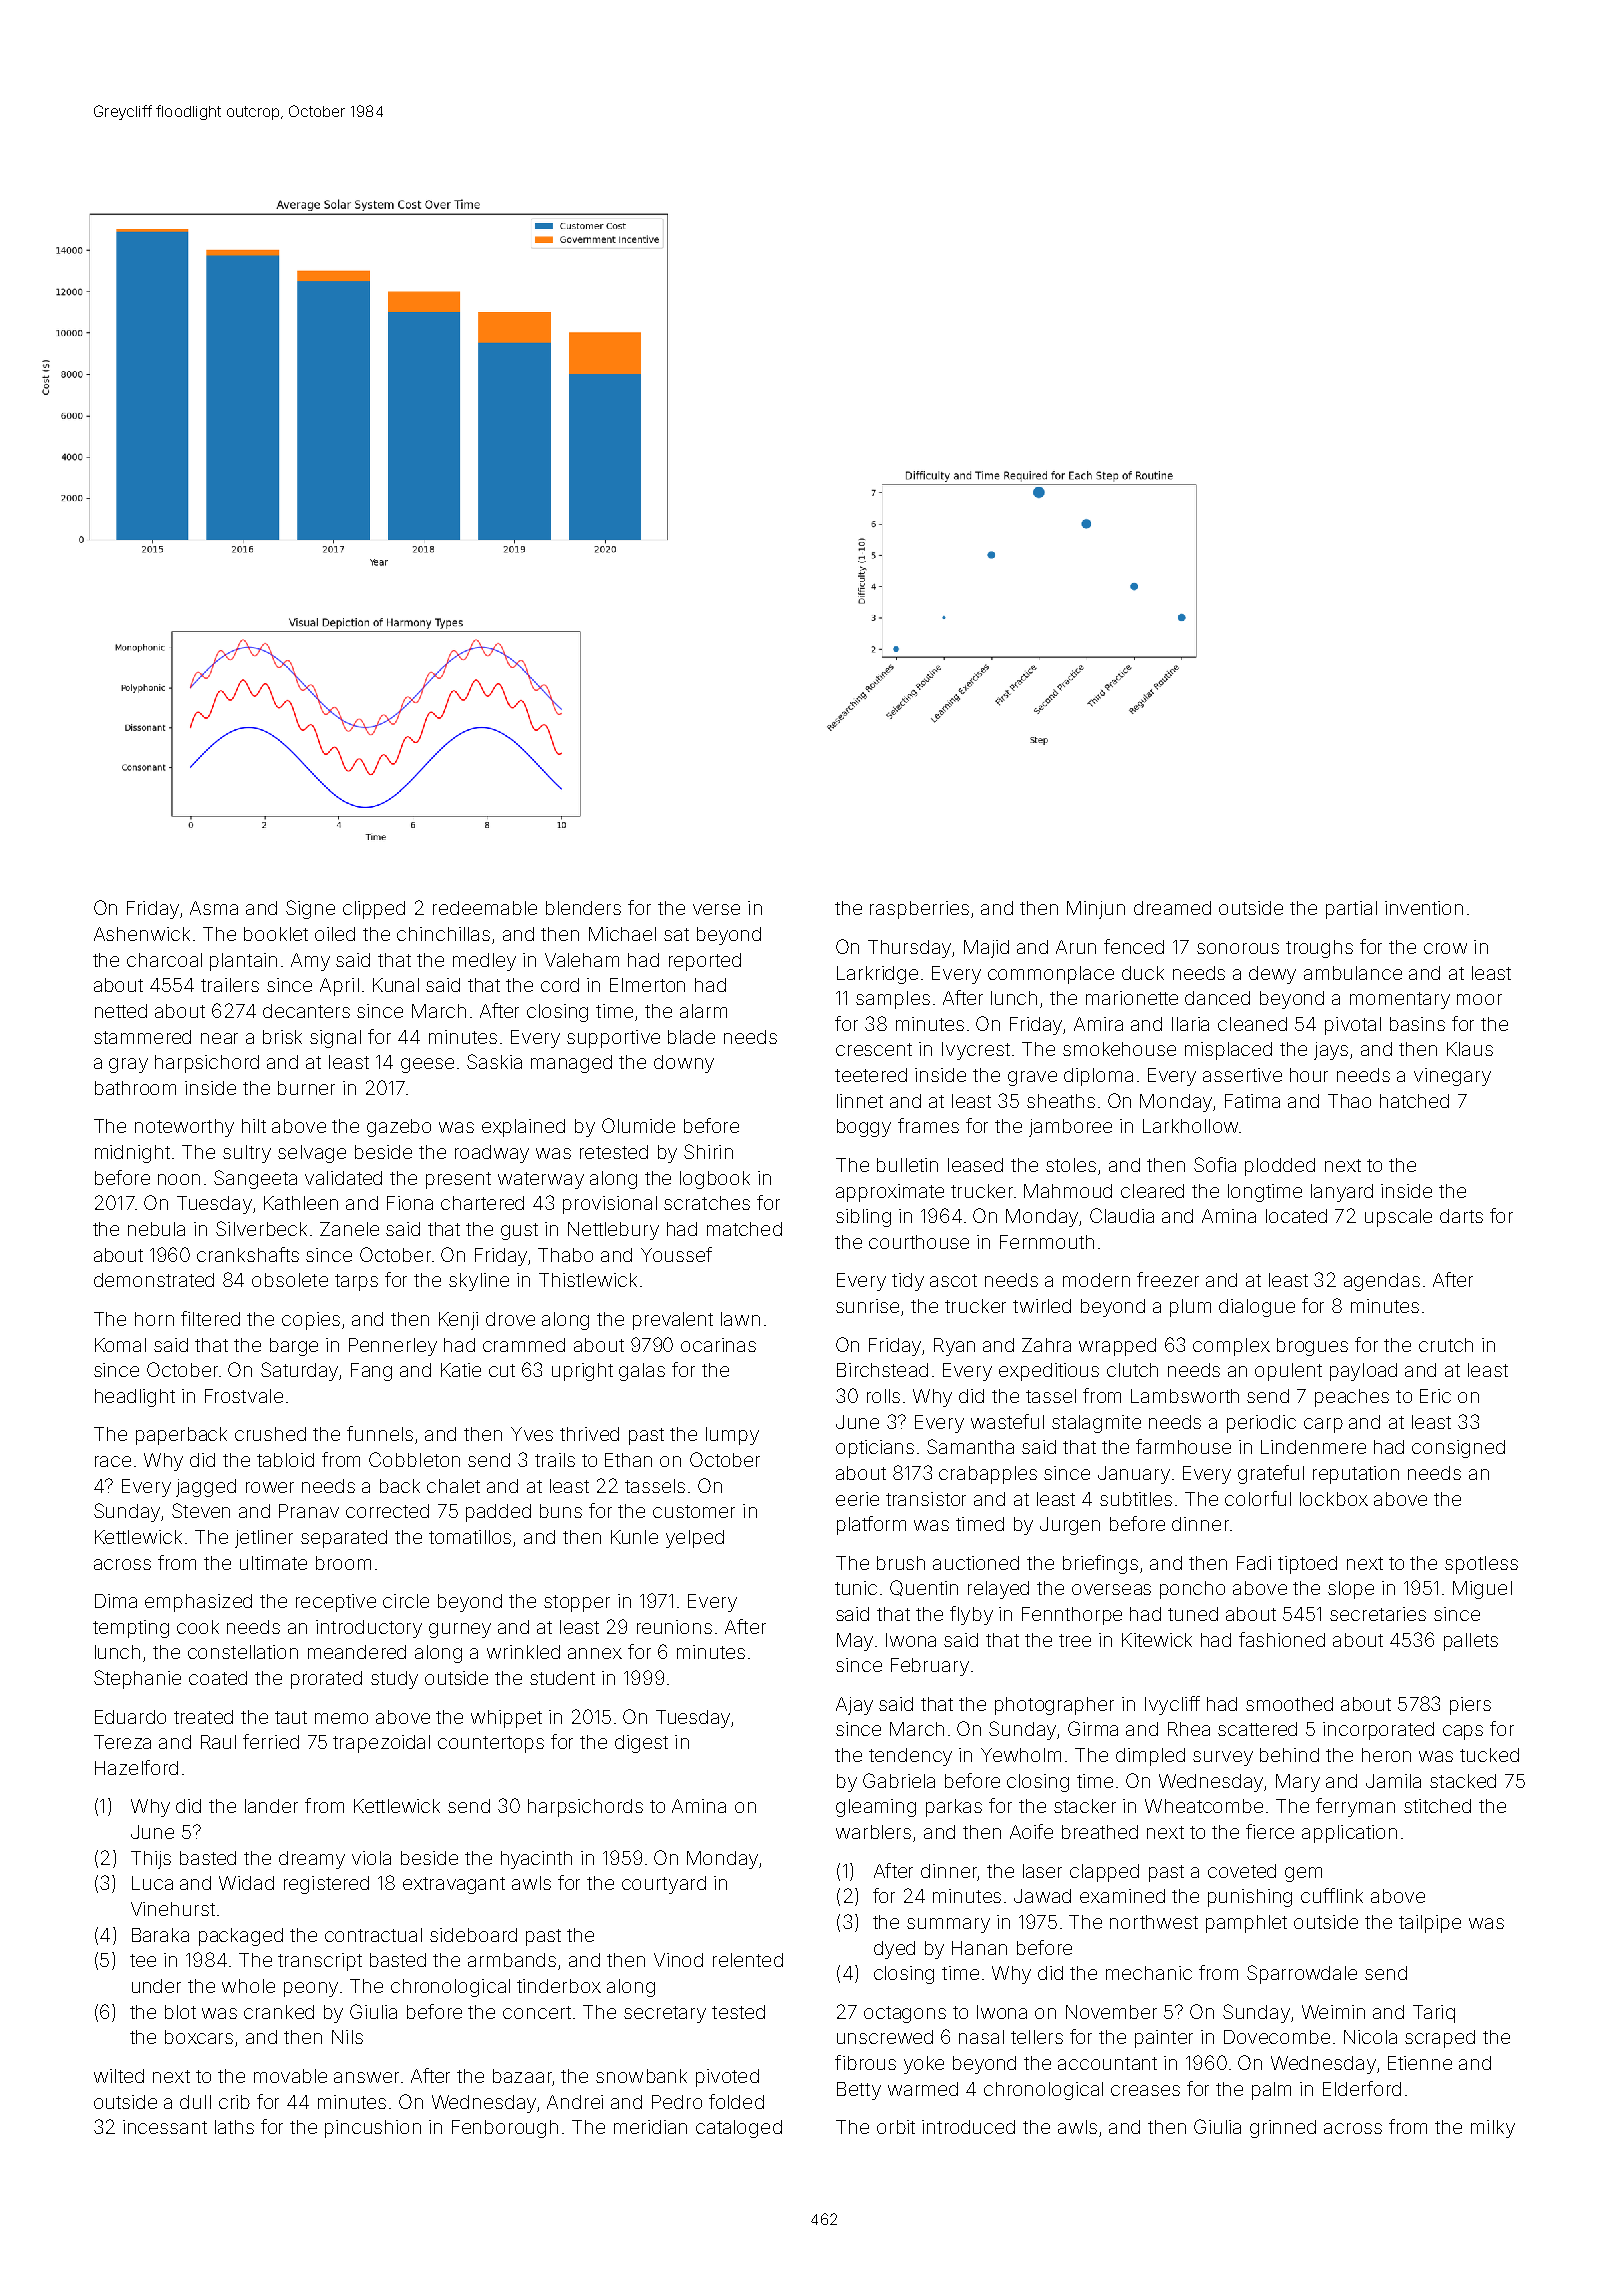 The image size is (1620, 2292). What do you see at coordinates (1282, 1639) in the document?
I see `fashioned` at bounding box center [1282, 1639].
